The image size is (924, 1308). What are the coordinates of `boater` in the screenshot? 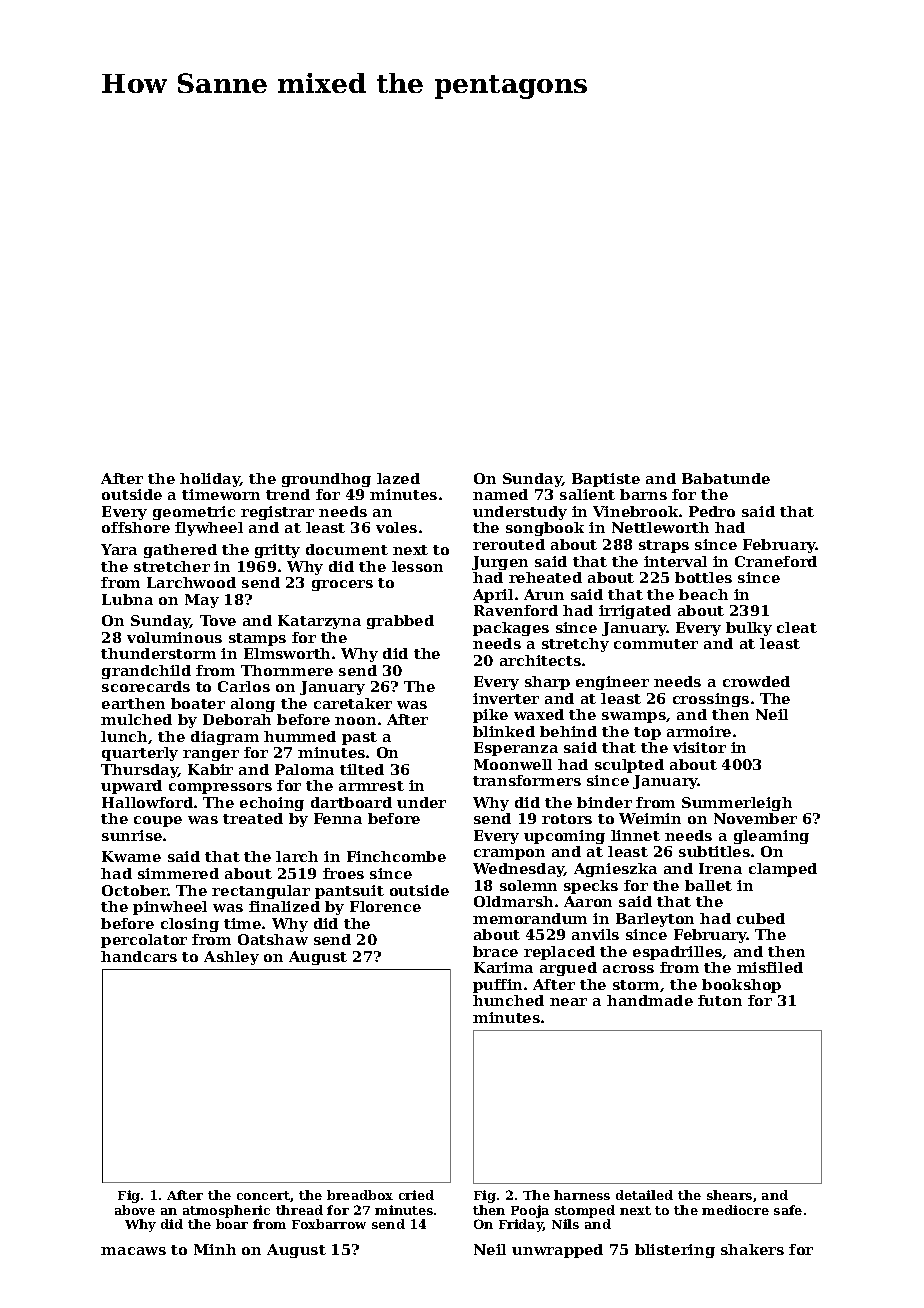 It's located at (198, 703).
